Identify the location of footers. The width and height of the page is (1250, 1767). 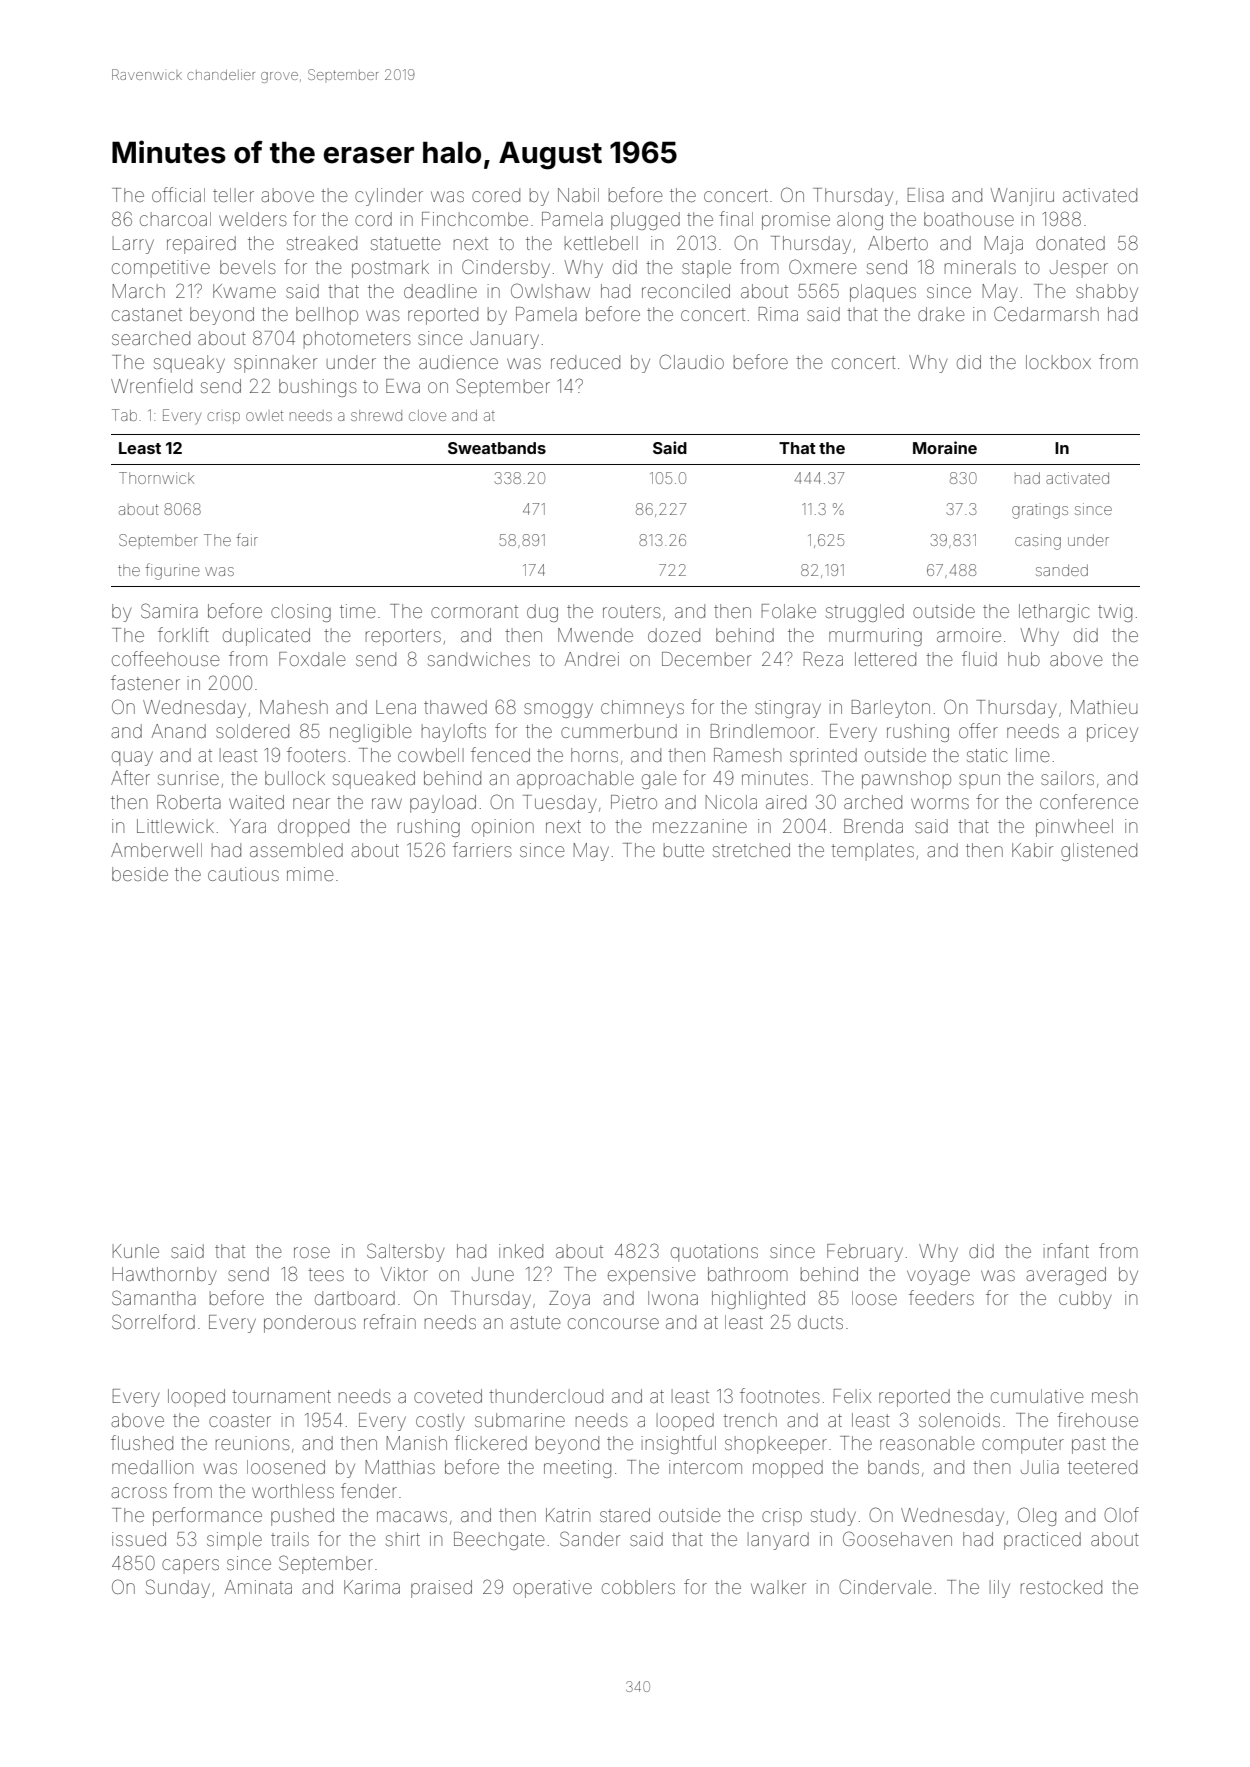
(316, 754).
